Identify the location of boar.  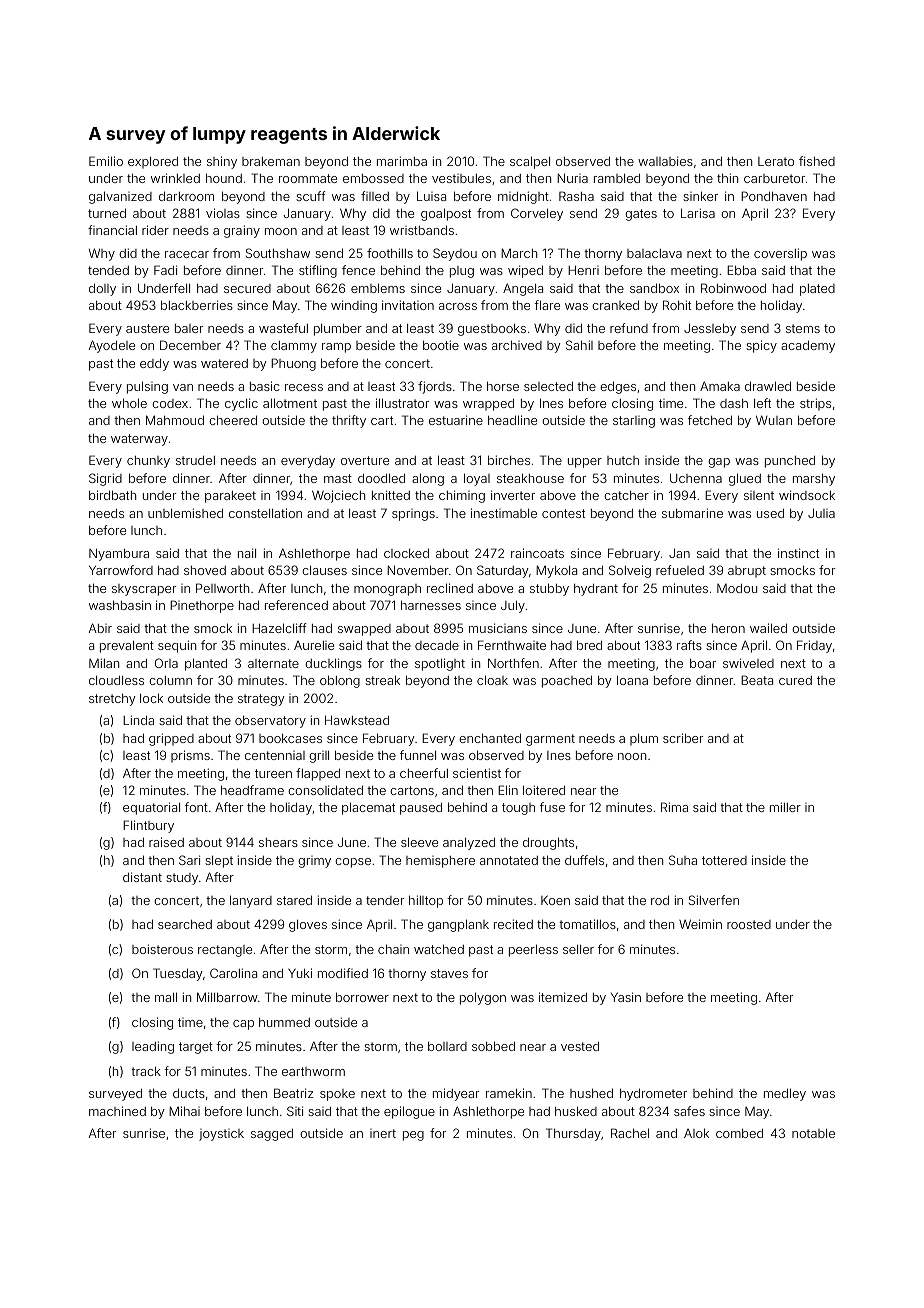
(703, 663).
